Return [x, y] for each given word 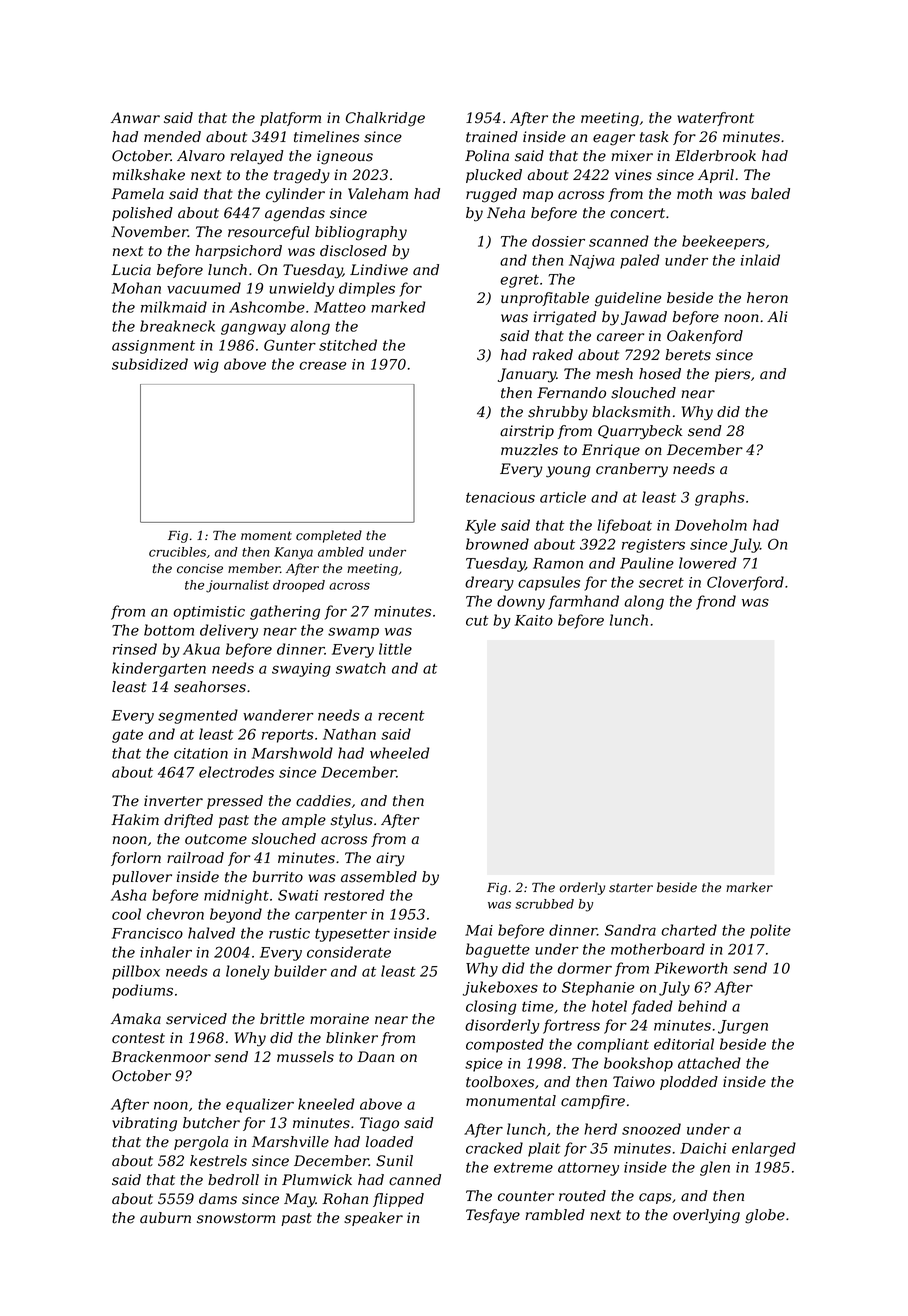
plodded [689, 1083]
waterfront [715, 119]
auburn [165, 1218]
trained [492, 137]
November [149, 232]
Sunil [394, 1161]
